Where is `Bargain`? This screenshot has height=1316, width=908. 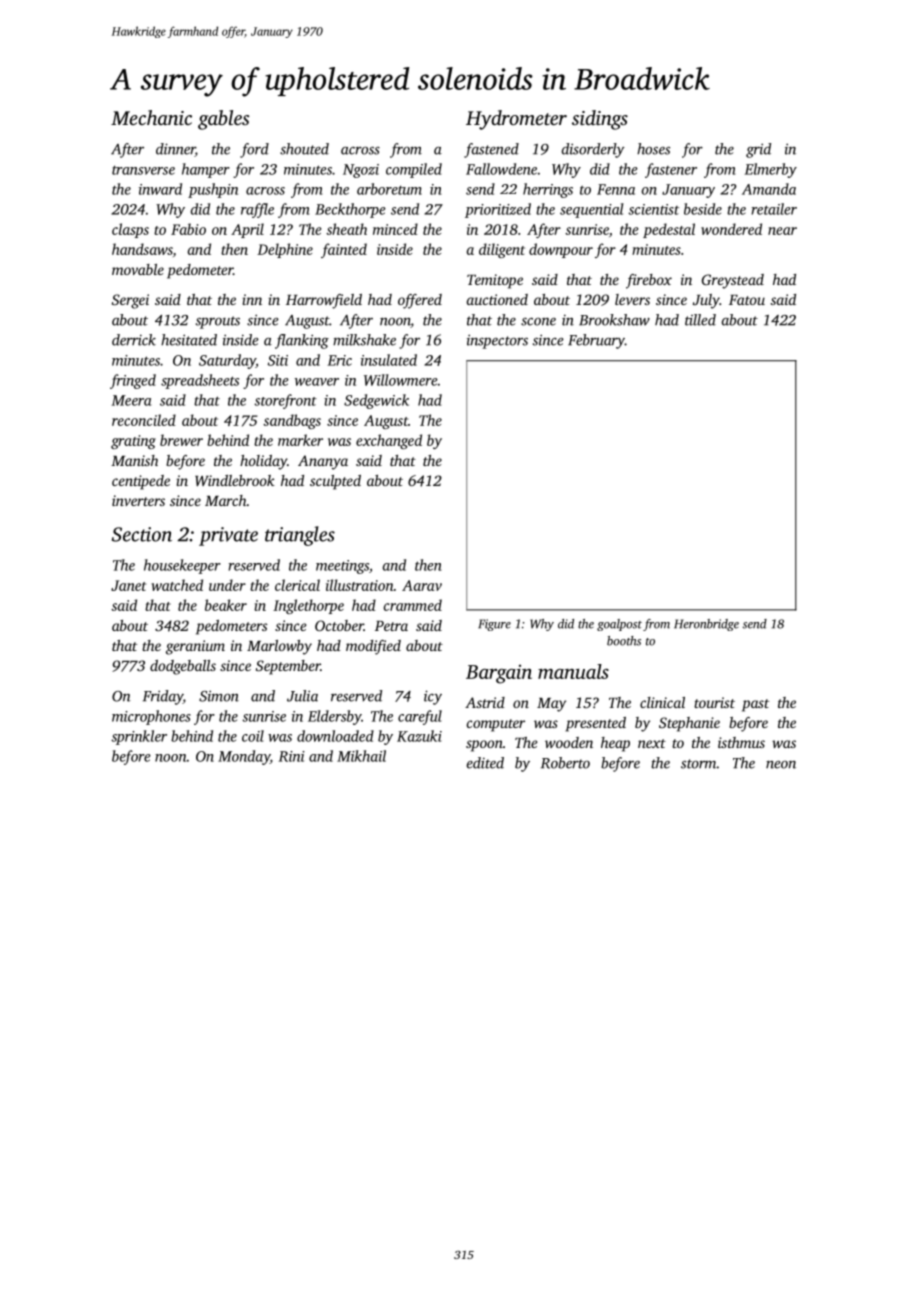 Bargain is located at coordinates (499, 674).
